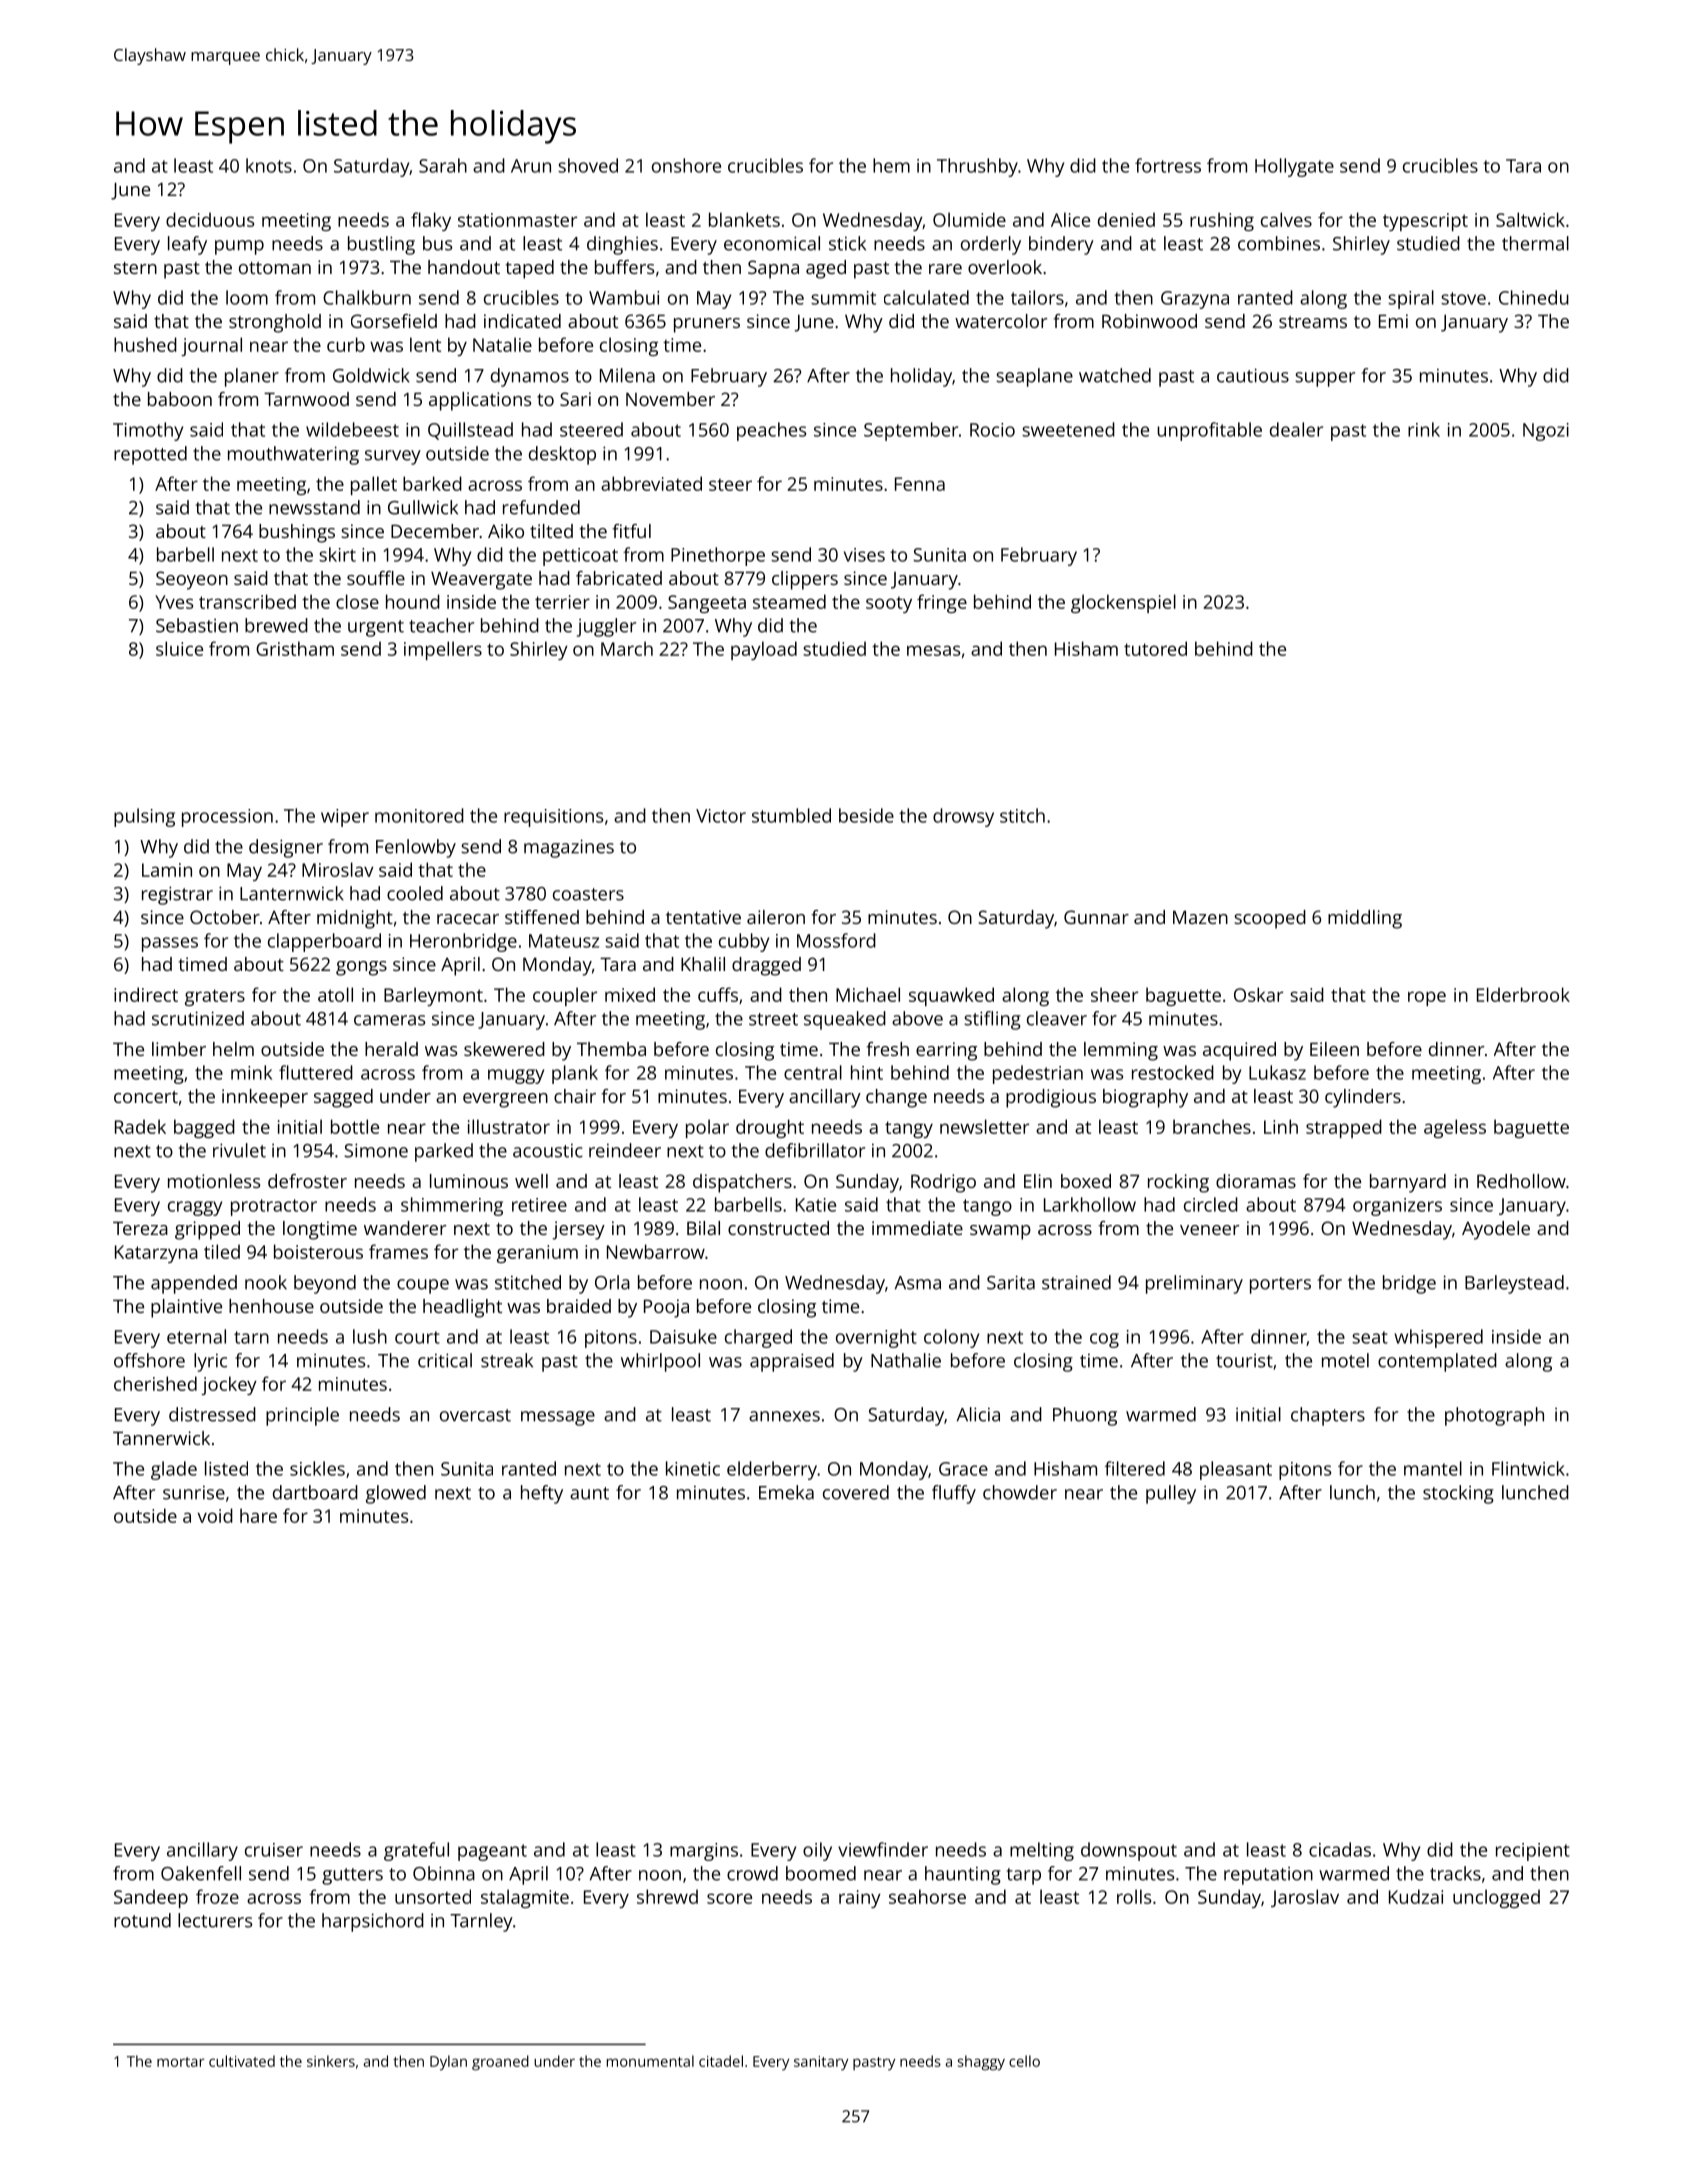  I want to click on pulsing, so click(144, 817).
